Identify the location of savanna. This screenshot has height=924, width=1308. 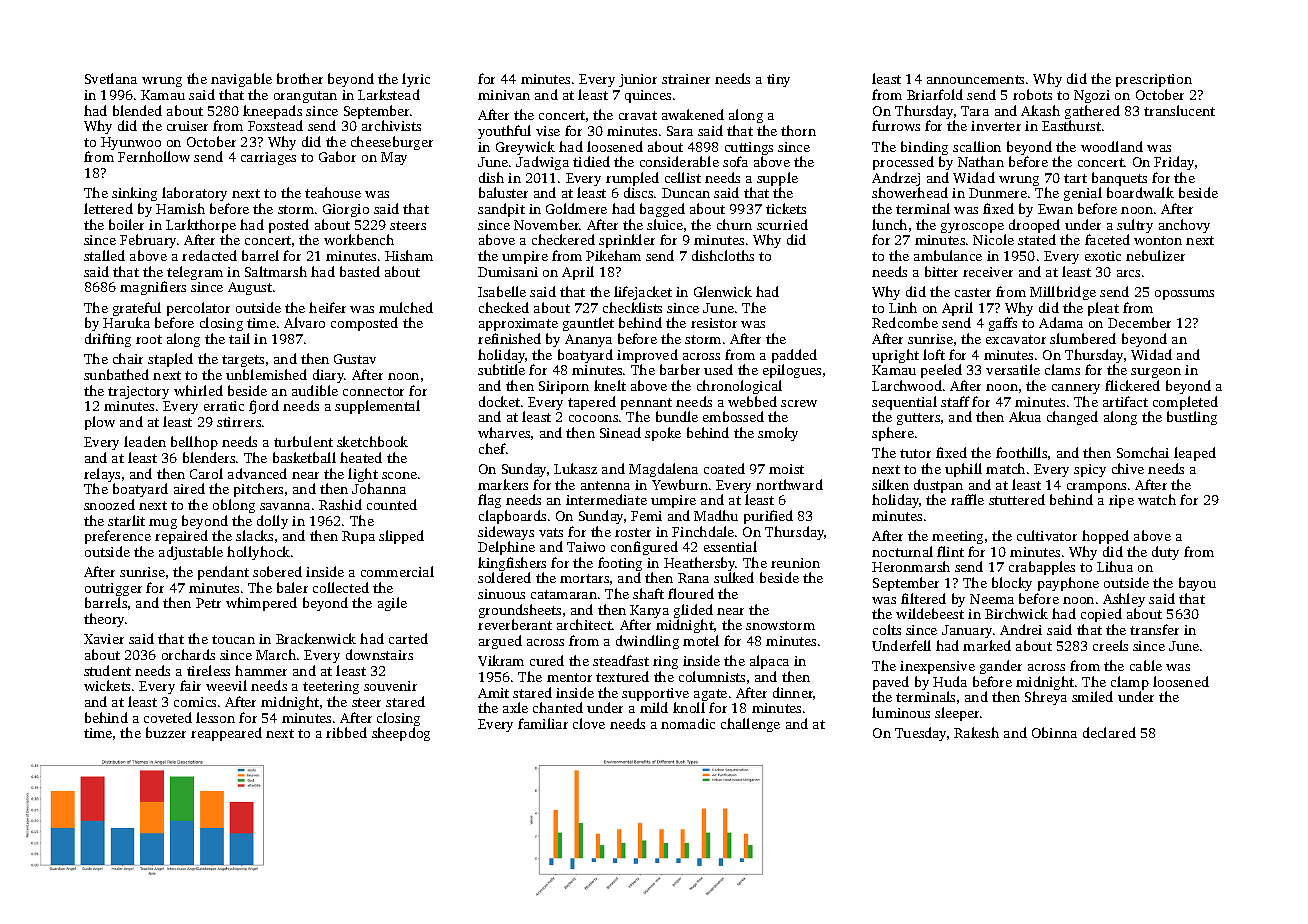
(285, 506).
